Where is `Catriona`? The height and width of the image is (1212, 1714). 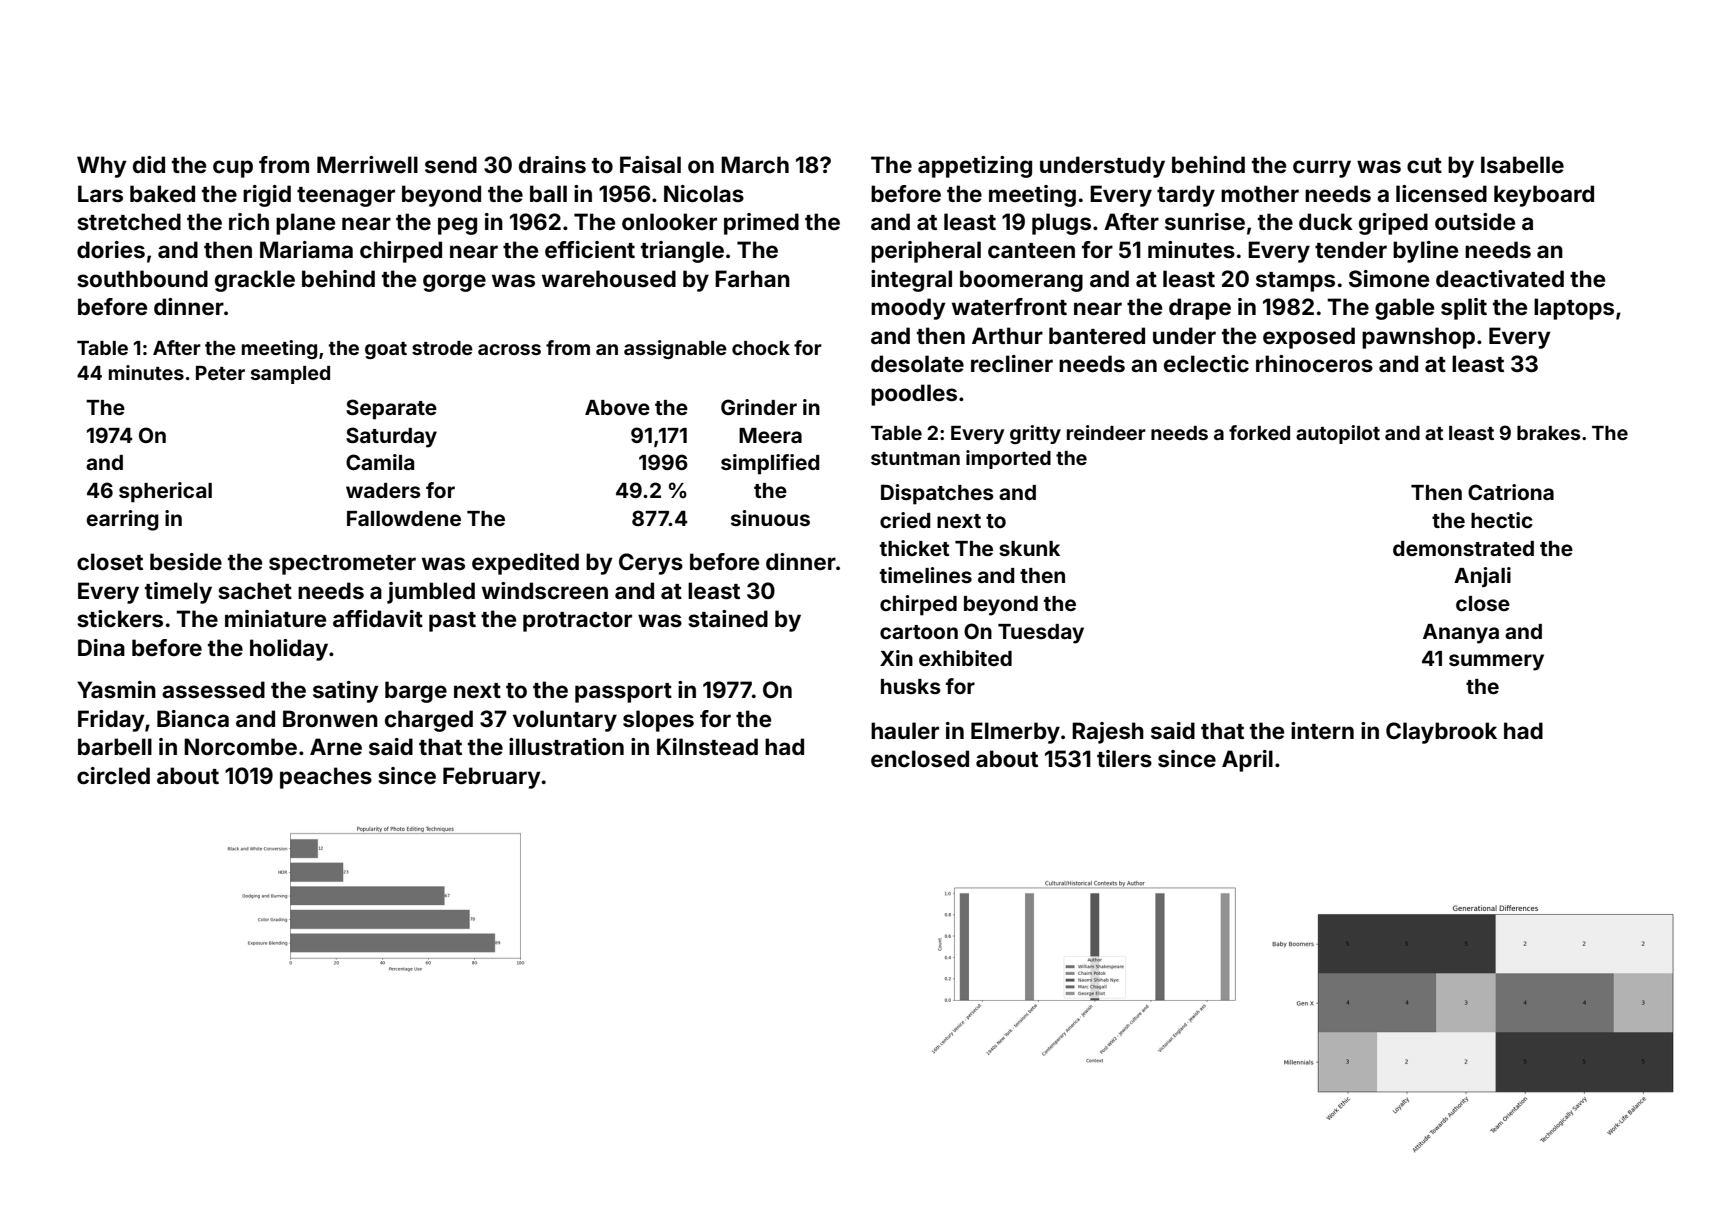
Catriona is located at coordinates (1511, 492).
